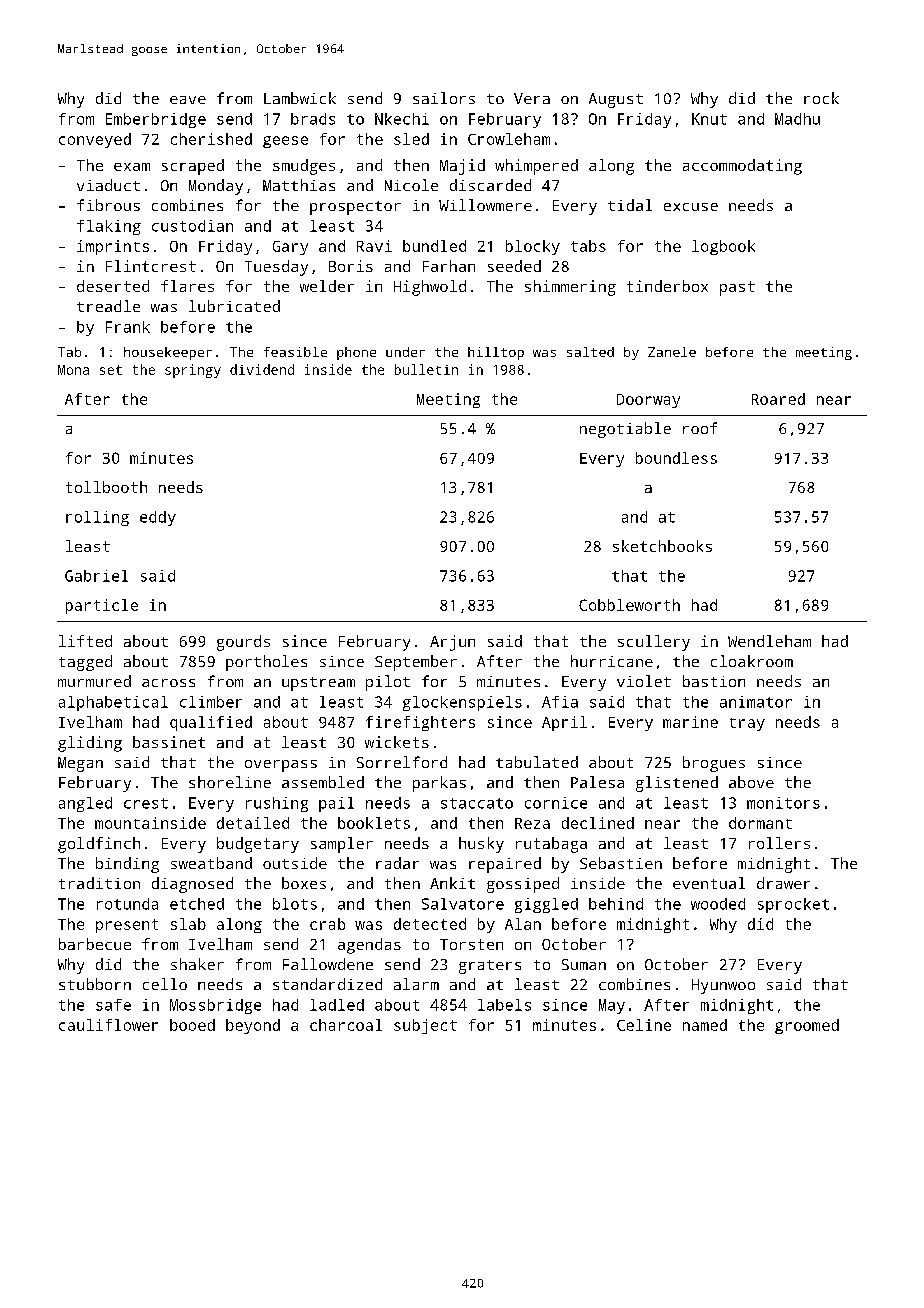 The height and width of the document is (1308, 924). I want to click on Palesa, so click(597, 782).
